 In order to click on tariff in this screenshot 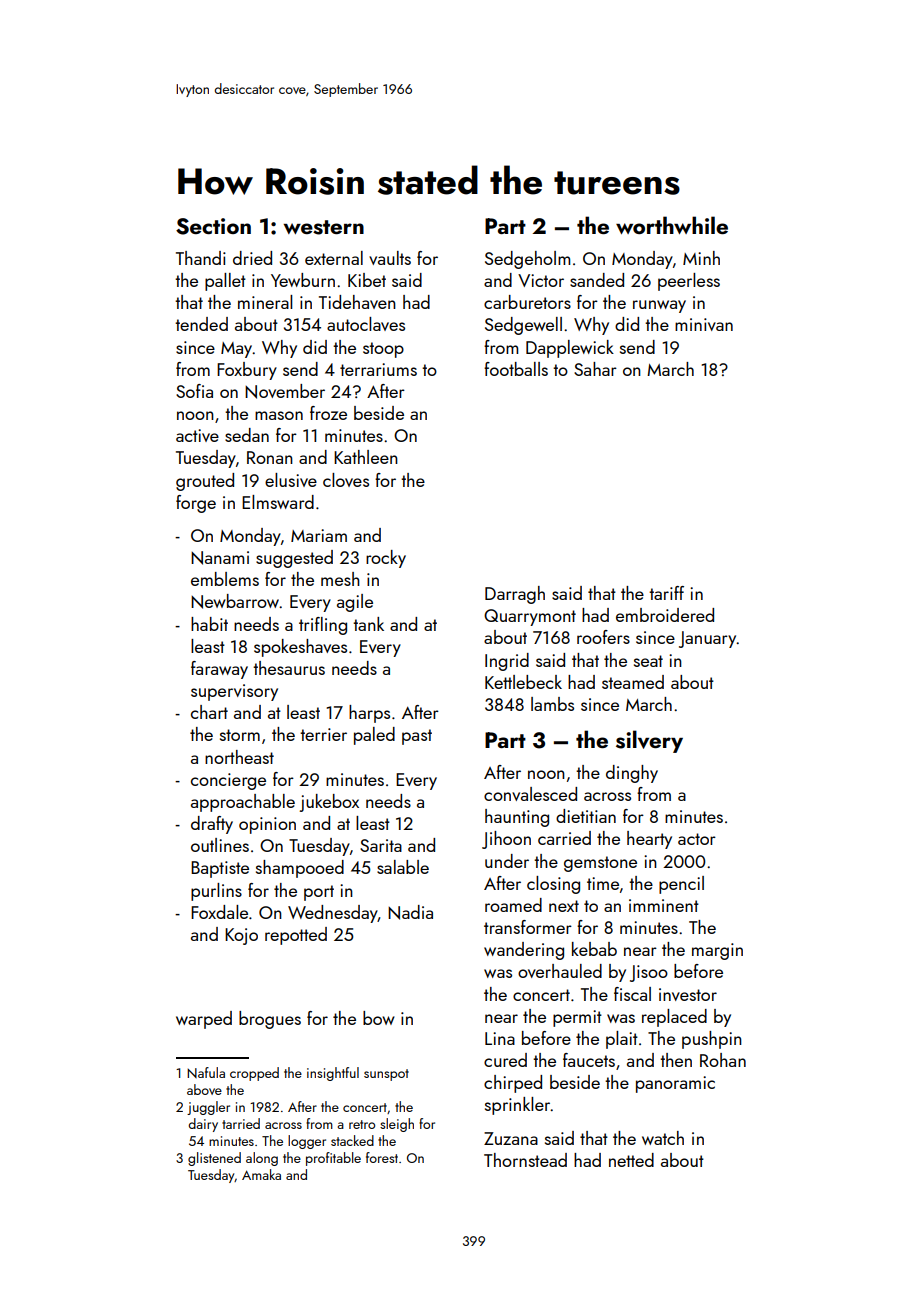, I will do `click(666, 593)`.
